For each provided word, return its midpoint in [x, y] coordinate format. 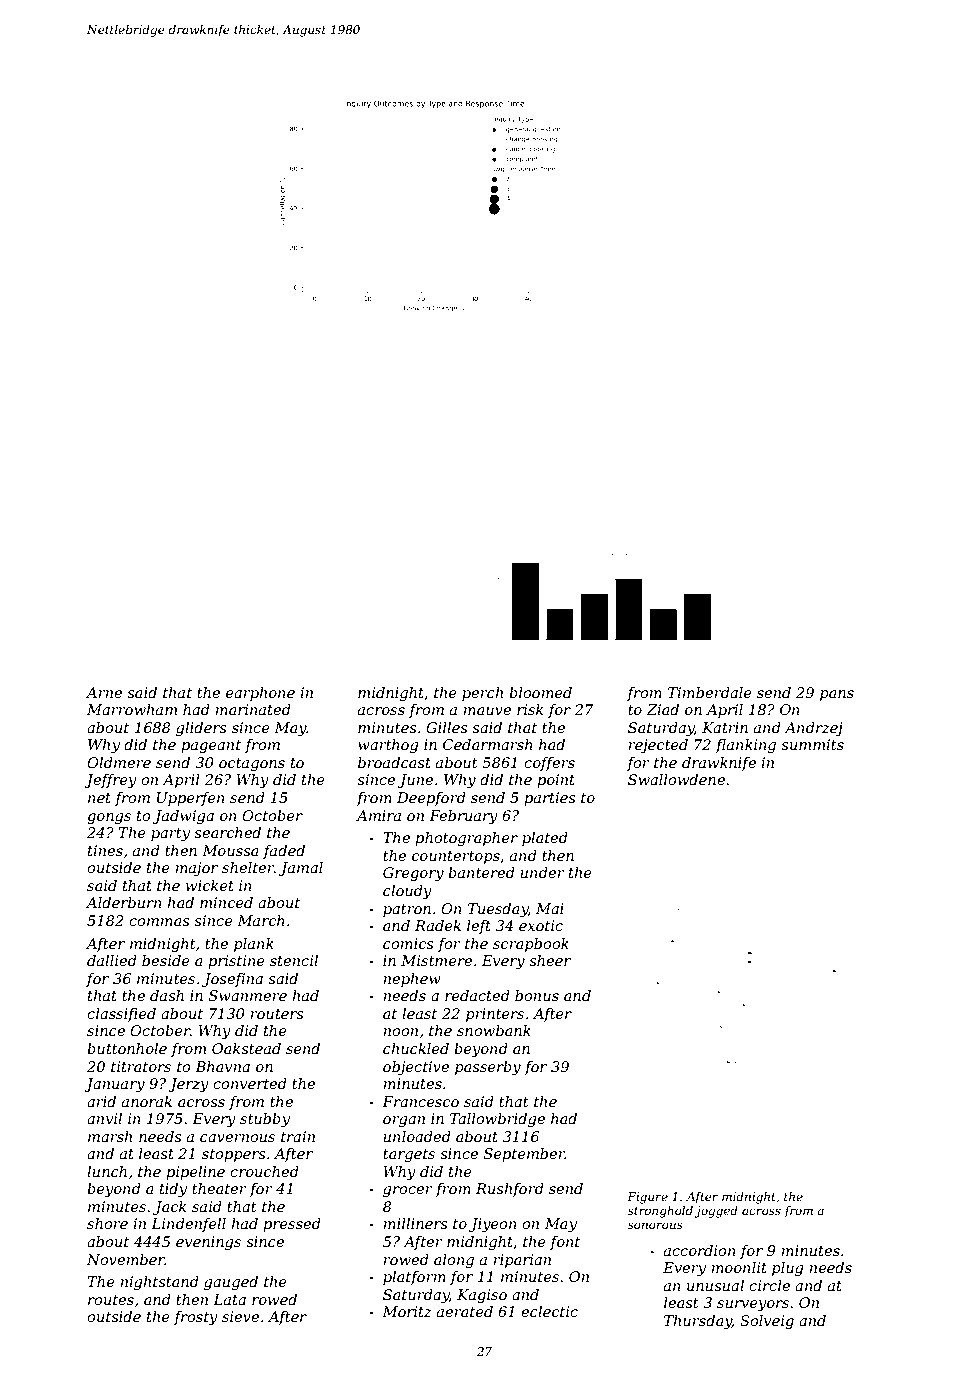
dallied [112, 960]
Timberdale [710, 692]
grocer [408, 1192]
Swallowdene [676, 779]
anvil [104, 1118]
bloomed [540, 692]
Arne [104, 692]
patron [407, 910]
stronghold [660, 1212]
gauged [231, 1283]
